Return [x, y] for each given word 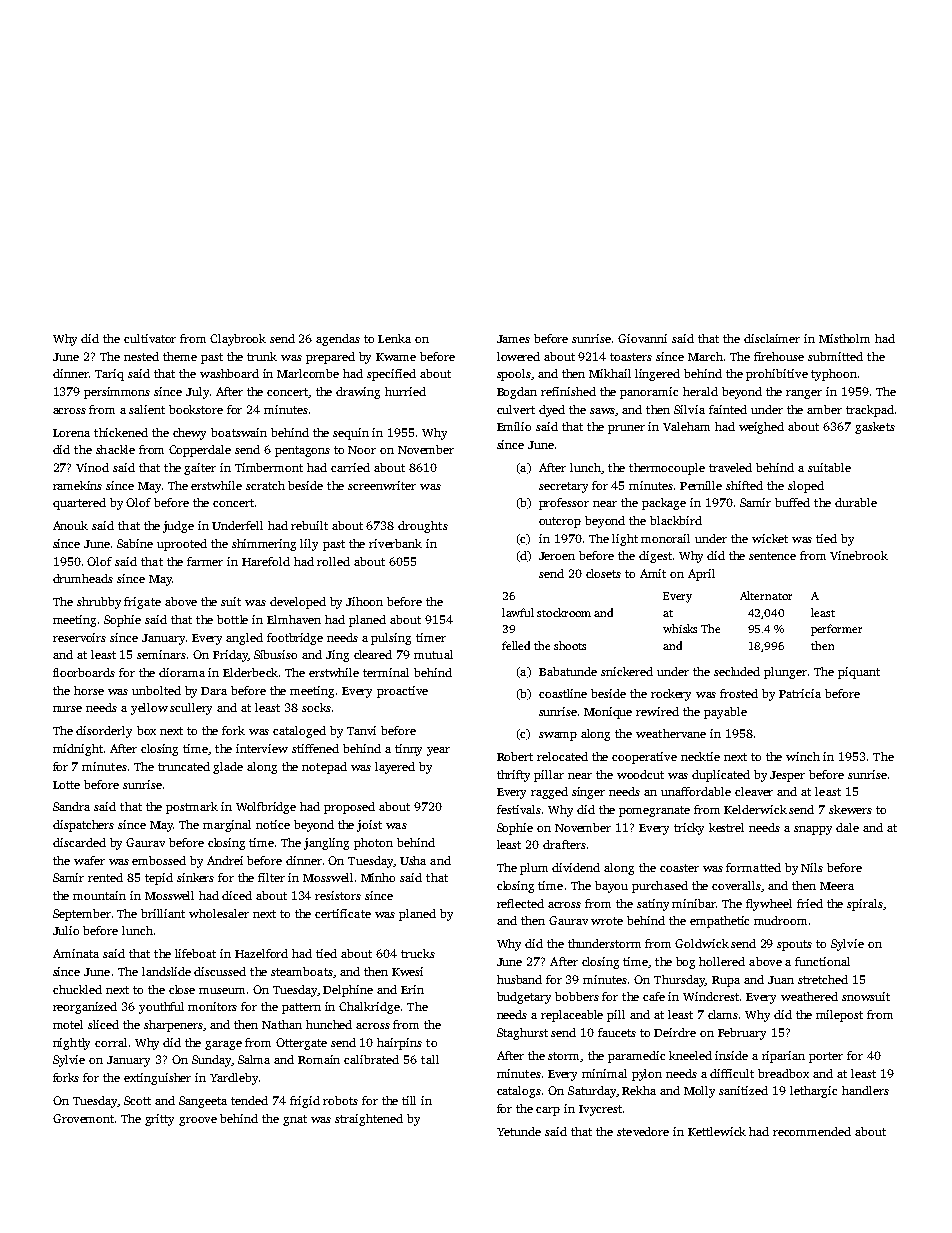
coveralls [736, 885]
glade [228, 768]
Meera [837, 886]
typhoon [834, 375]
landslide [166, 971]
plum [534, 869]
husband [519, 979]
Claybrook [238, 340]
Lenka [394, 338]
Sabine [135, 543]
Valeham [686, 426]
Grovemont [83, 1118]
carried [350, 467]
